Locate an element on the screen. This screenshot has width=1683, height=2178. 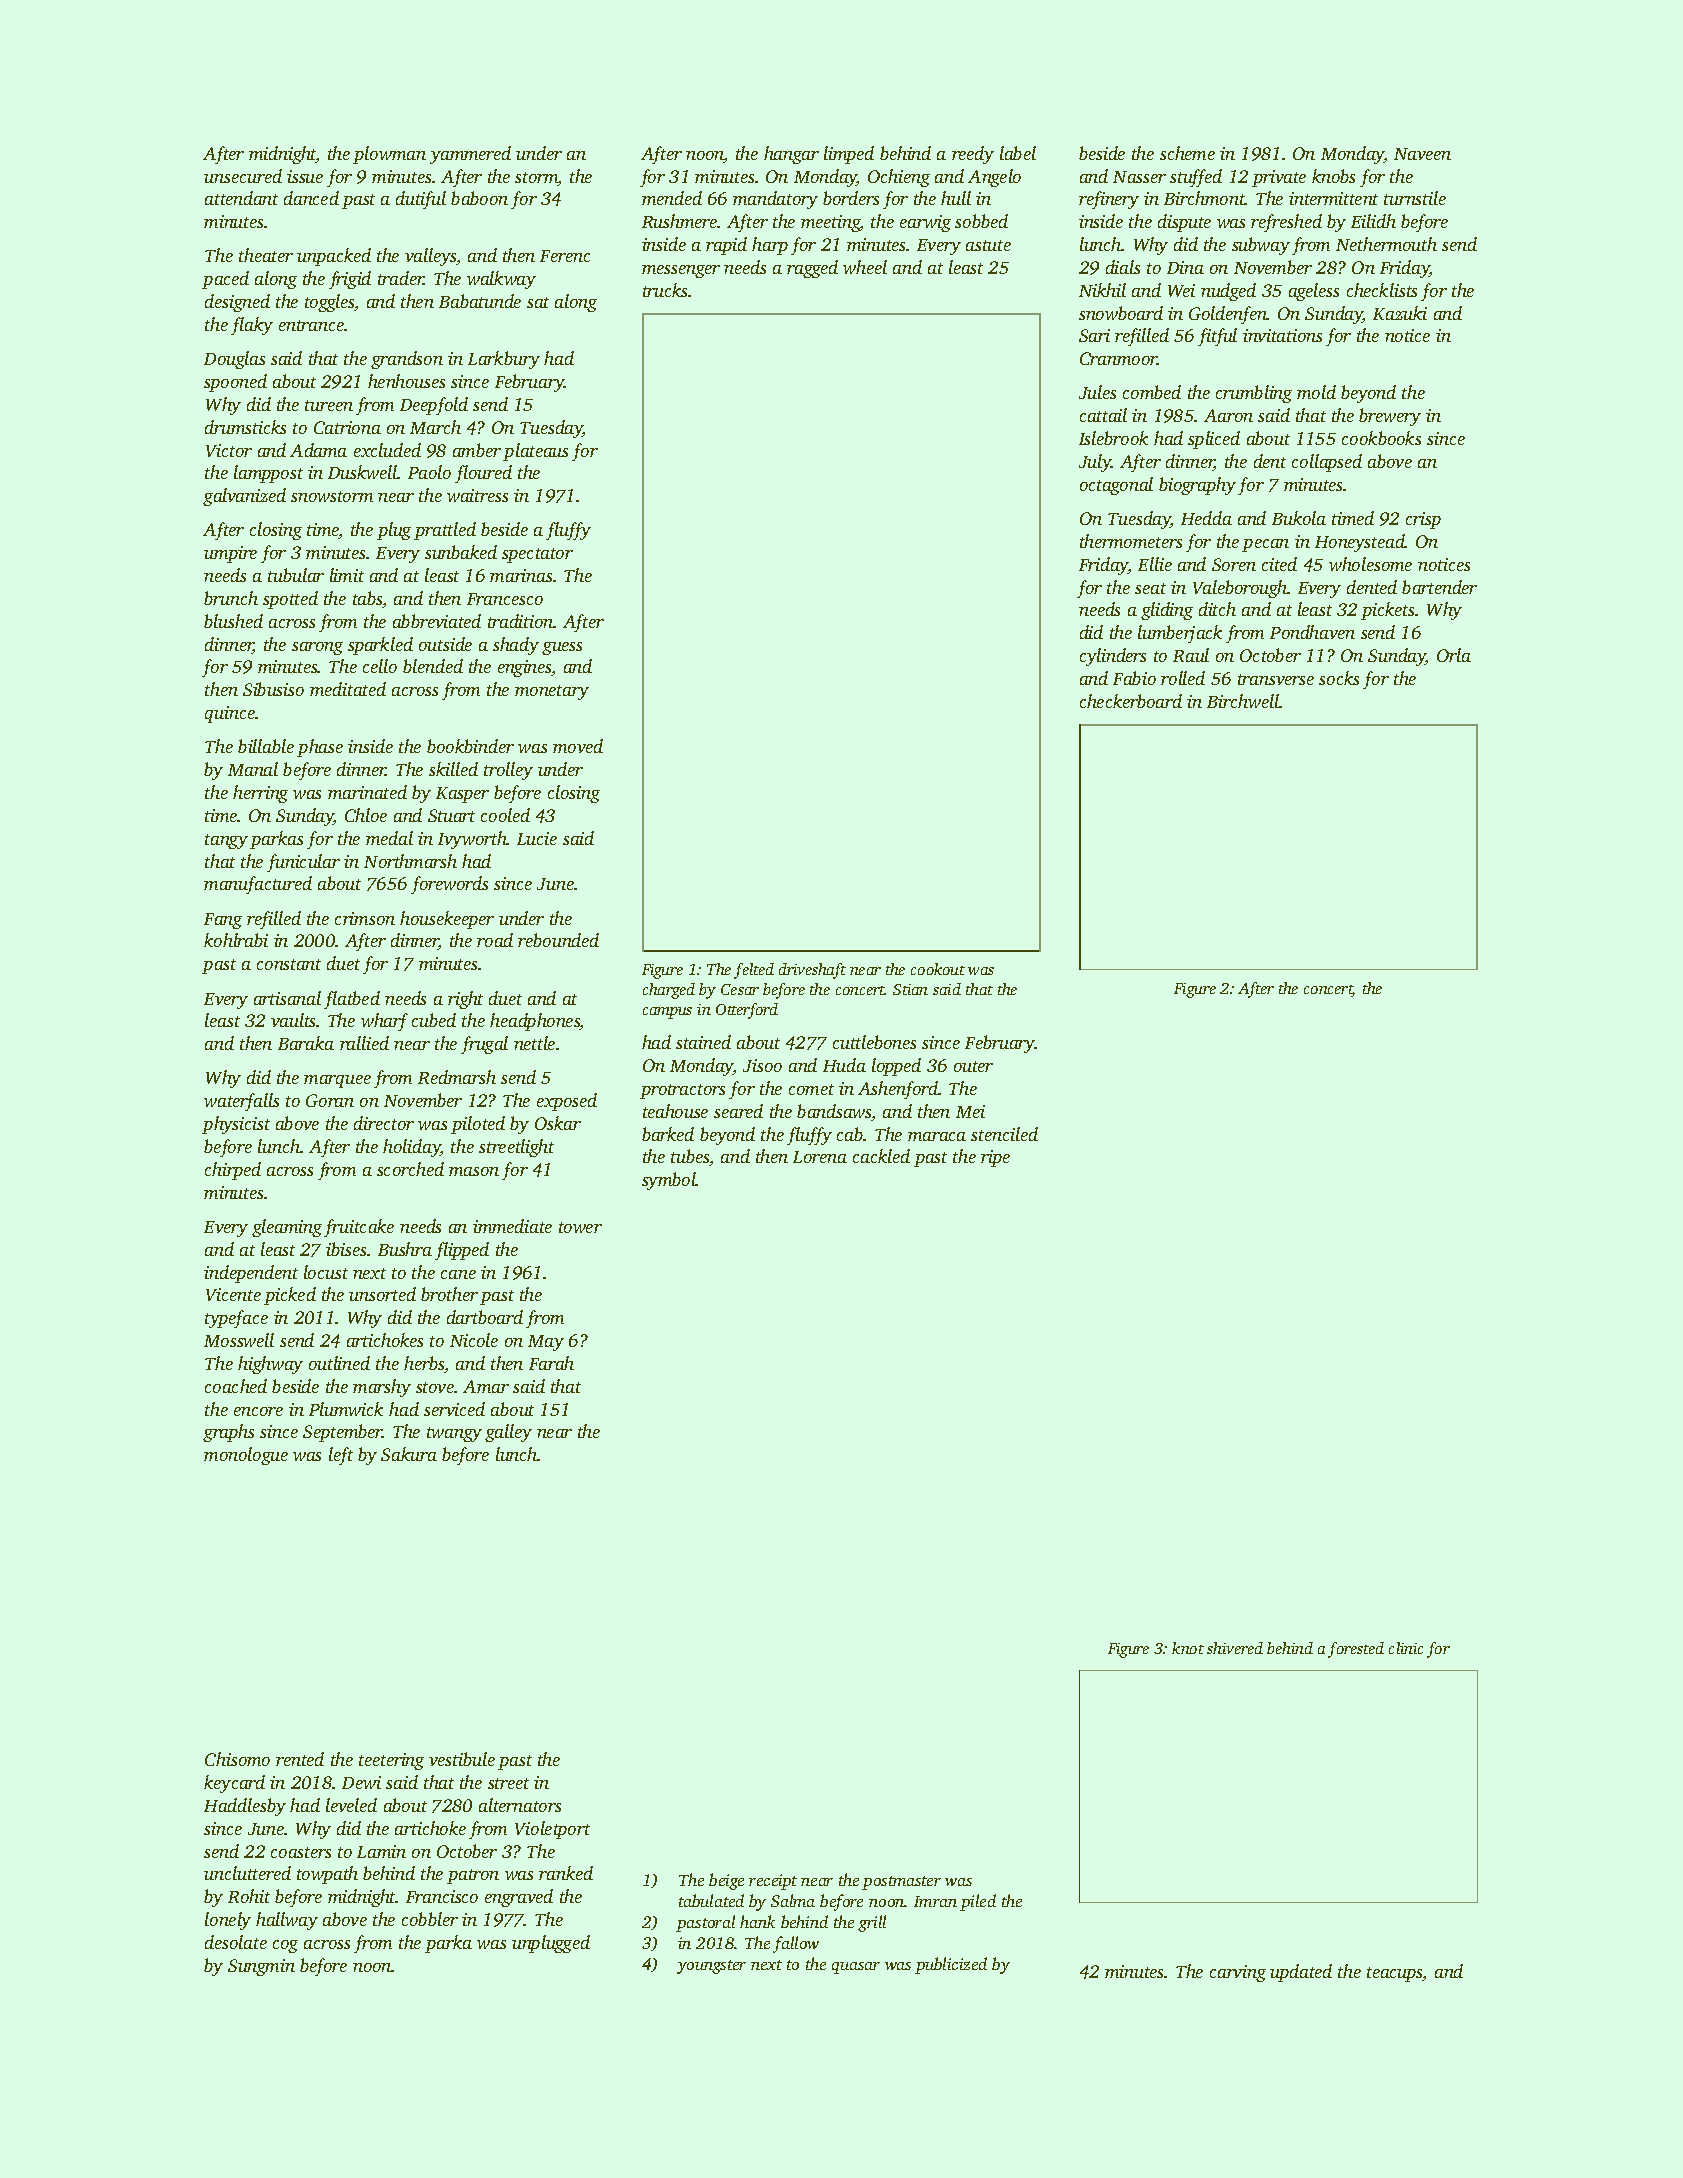
cylinders is located at coordinates (1113, 657).
